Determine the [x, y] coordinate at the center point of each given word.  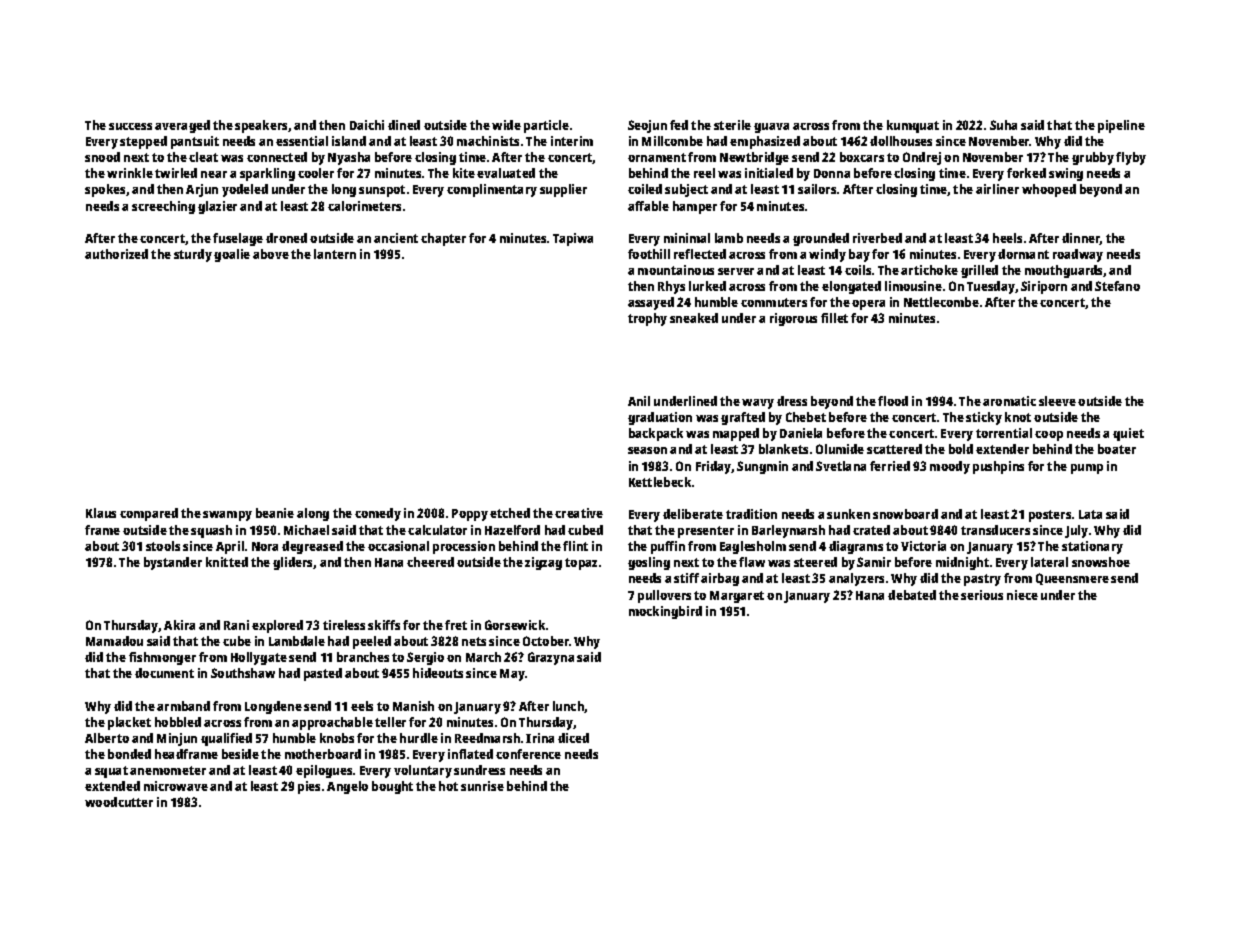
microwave [176, 786]
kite [464, 173]
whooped [1049, 190]
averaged [182, 126]
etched [510, 513]
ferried [890, 466]
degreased [312, 547]
